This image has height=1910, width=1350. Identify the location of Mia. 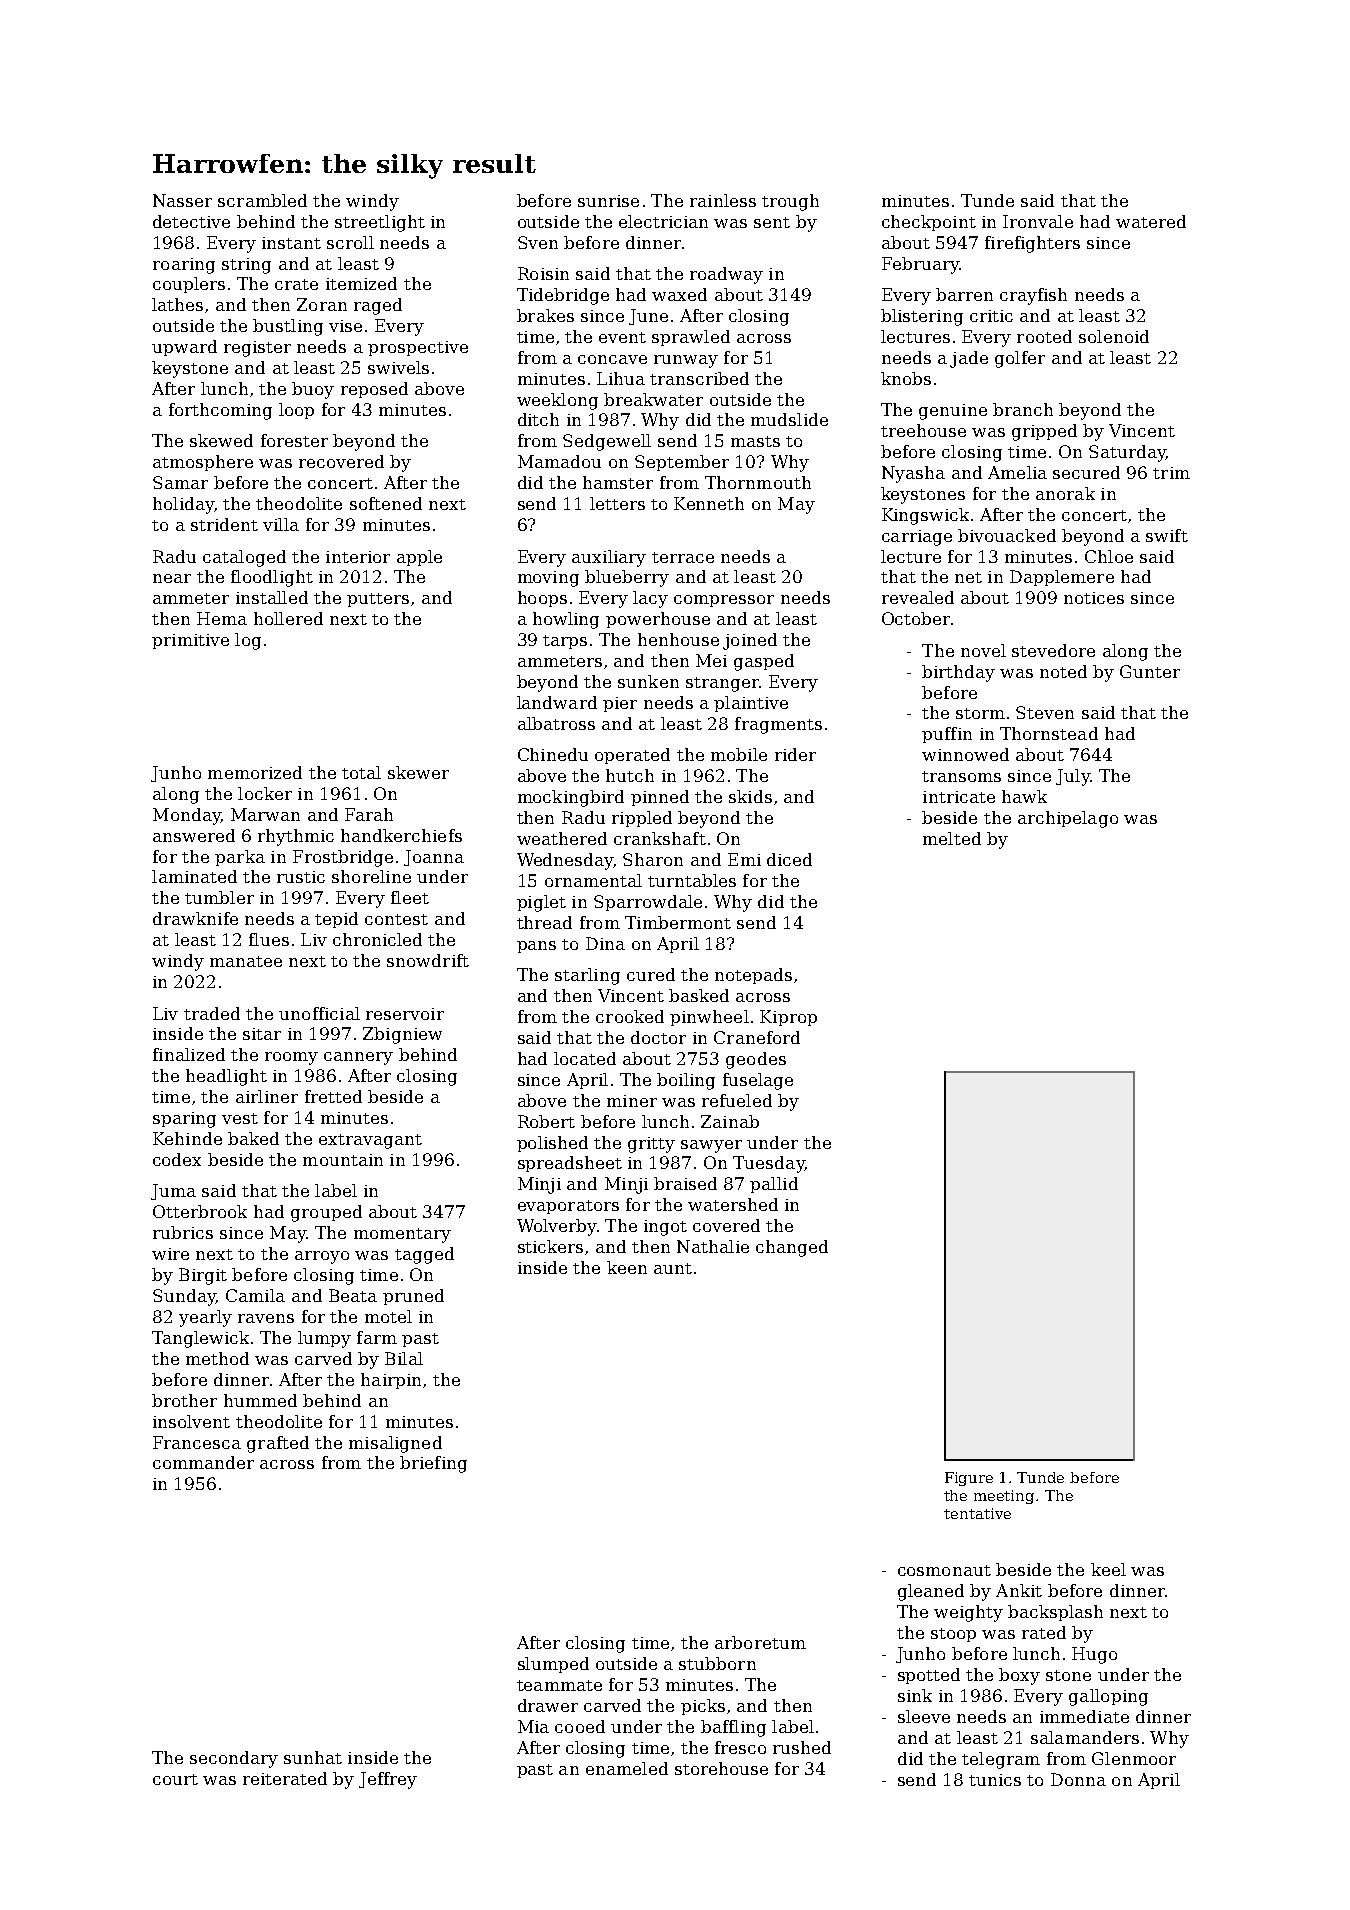
(533, 1726).
